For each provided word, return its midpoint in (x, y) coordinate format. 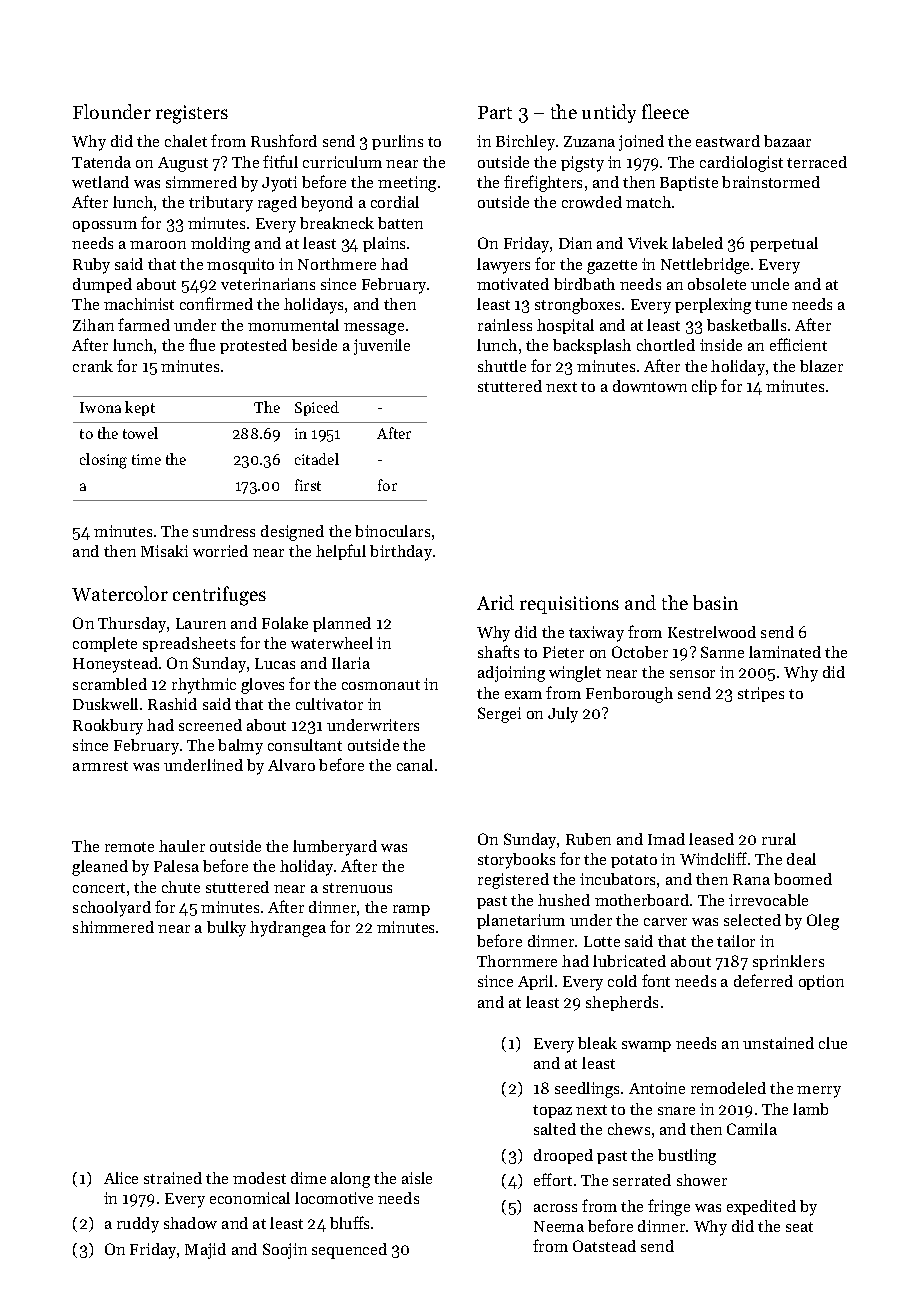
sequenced (349, 1251)
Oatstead (604, 1246)
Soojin (285, 1251)
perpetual (784, 244)
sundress (224, 531)
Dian (575, 243)
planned (342, 624)
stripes (761, 694)
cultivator (329, 704)
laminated (785, 652)
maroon (158, 245)
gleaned (100, 868)
